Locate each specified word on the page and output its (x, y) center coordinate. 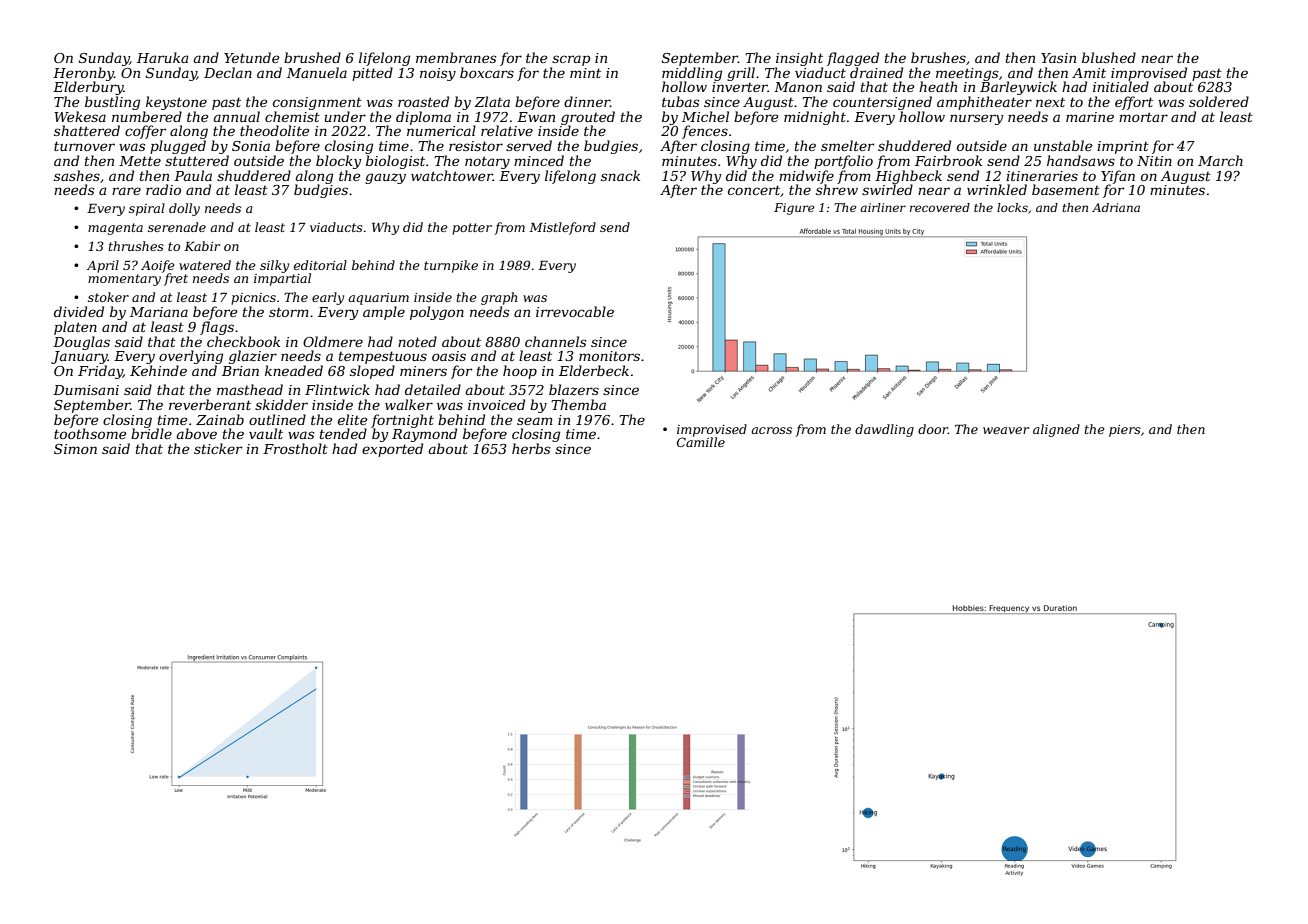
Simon (75, 449)
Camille (701, 442)
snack (620, 175)
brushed (312, 57)
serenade (177, 227)
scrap (571, 60)
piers (1125, 431)
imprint (1123, 147)
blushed (1109, 57)
